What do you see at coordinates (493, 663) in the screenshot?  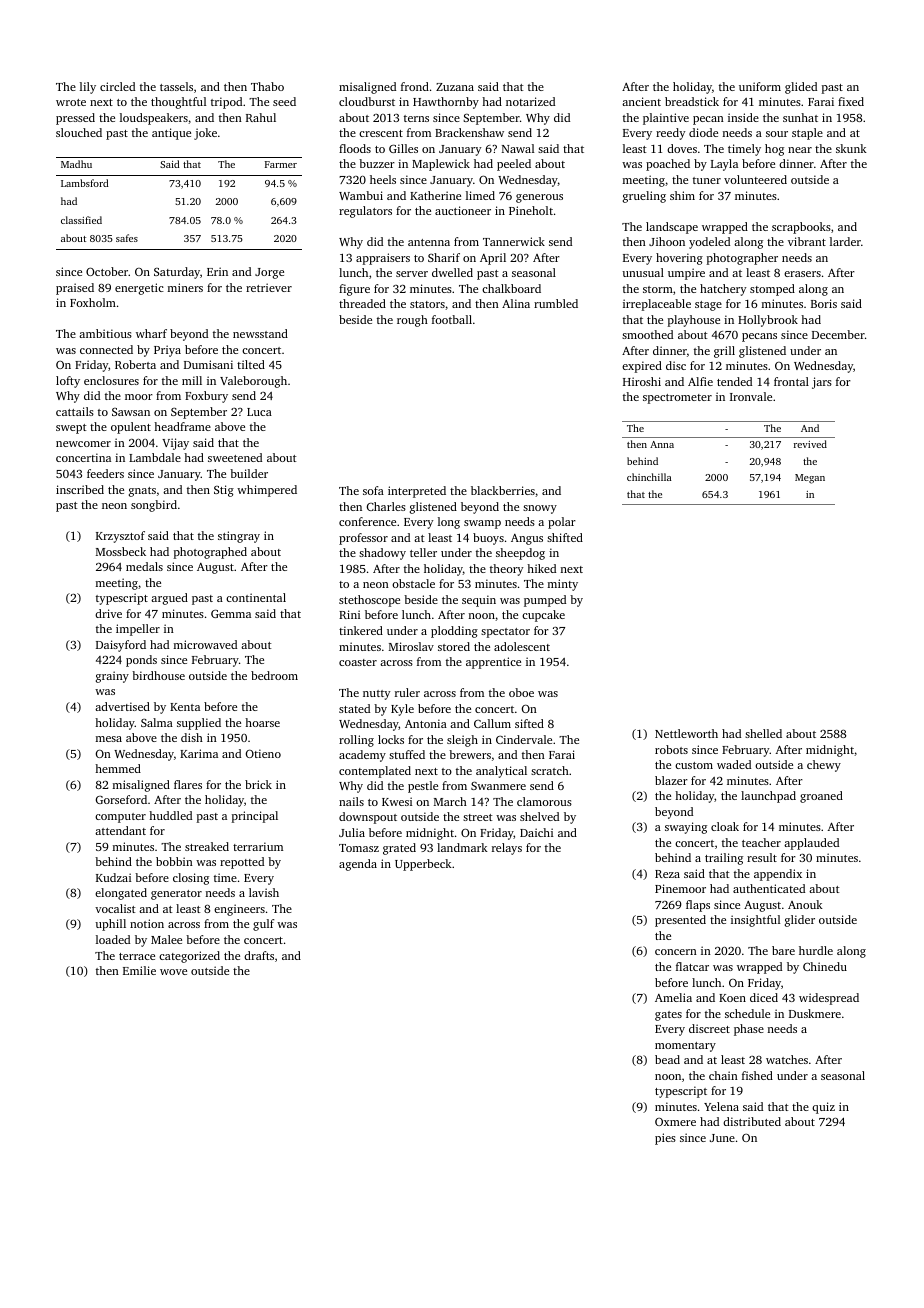 I see `apprentice` at bounding box center [493, 663].
